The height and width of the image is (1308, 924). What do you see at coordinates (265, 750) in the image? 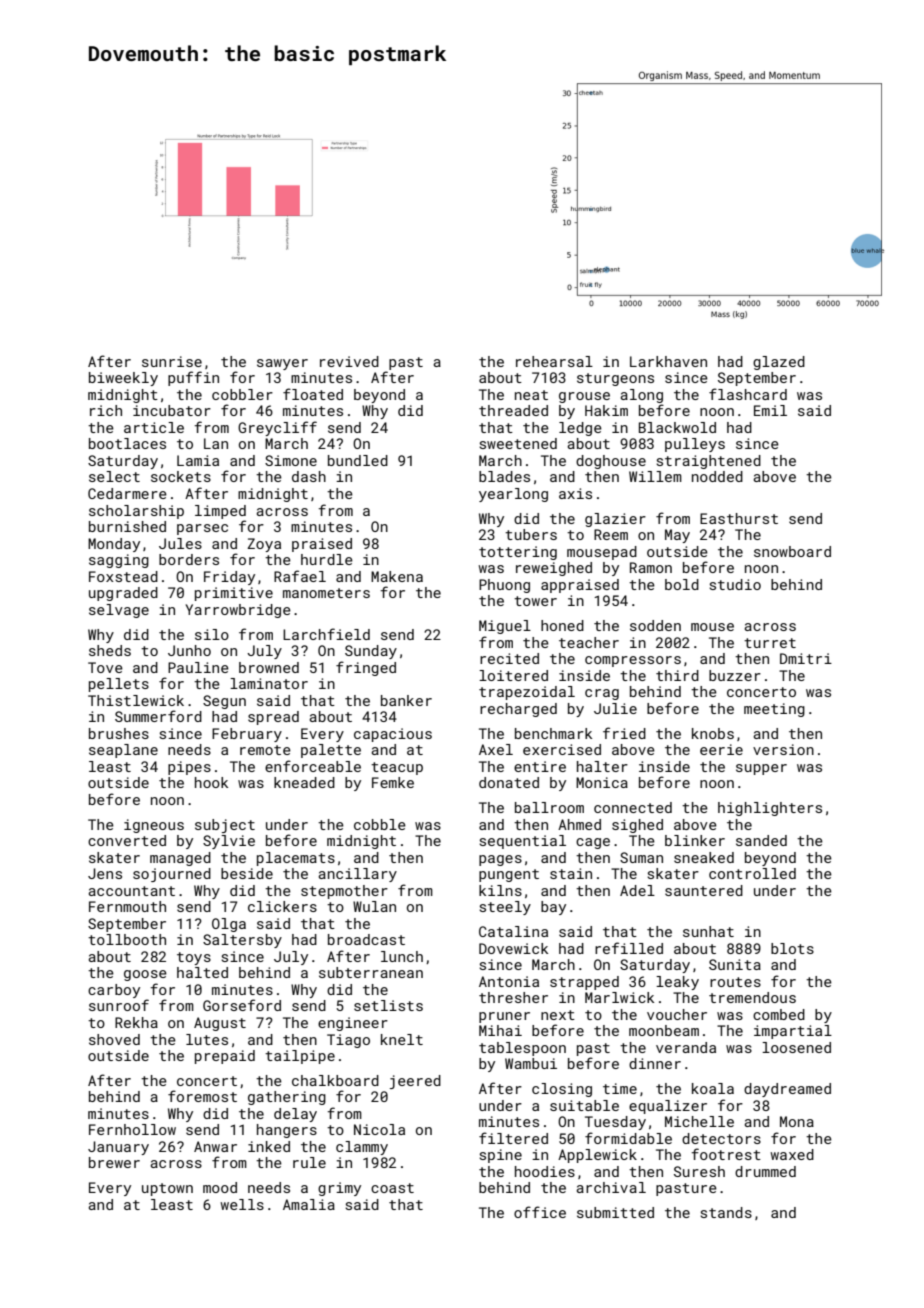
I see `remote` at bounding box center [265, 750].
